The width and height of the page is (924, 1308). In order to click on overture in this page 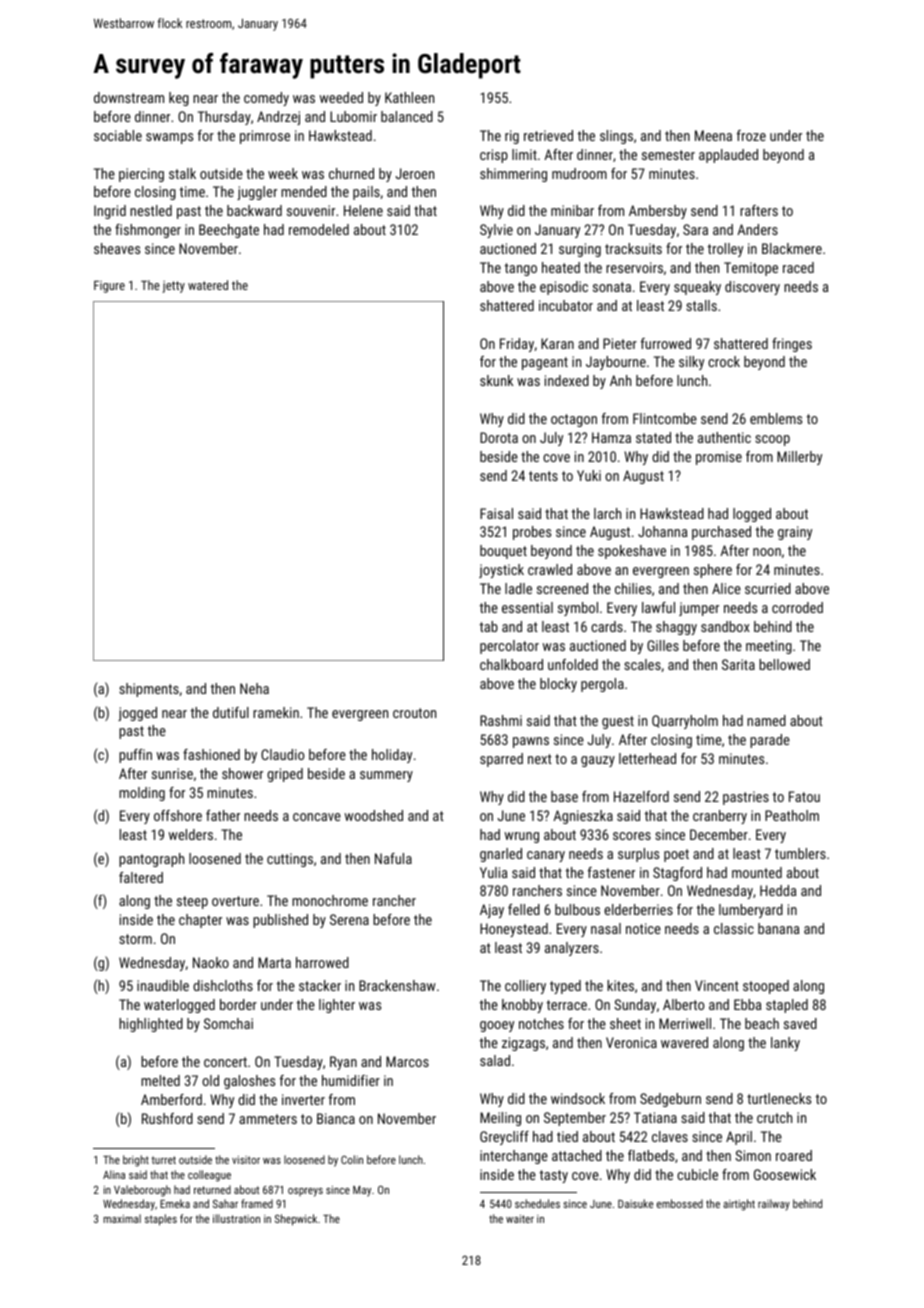, I will do `click(235, 901)`.
